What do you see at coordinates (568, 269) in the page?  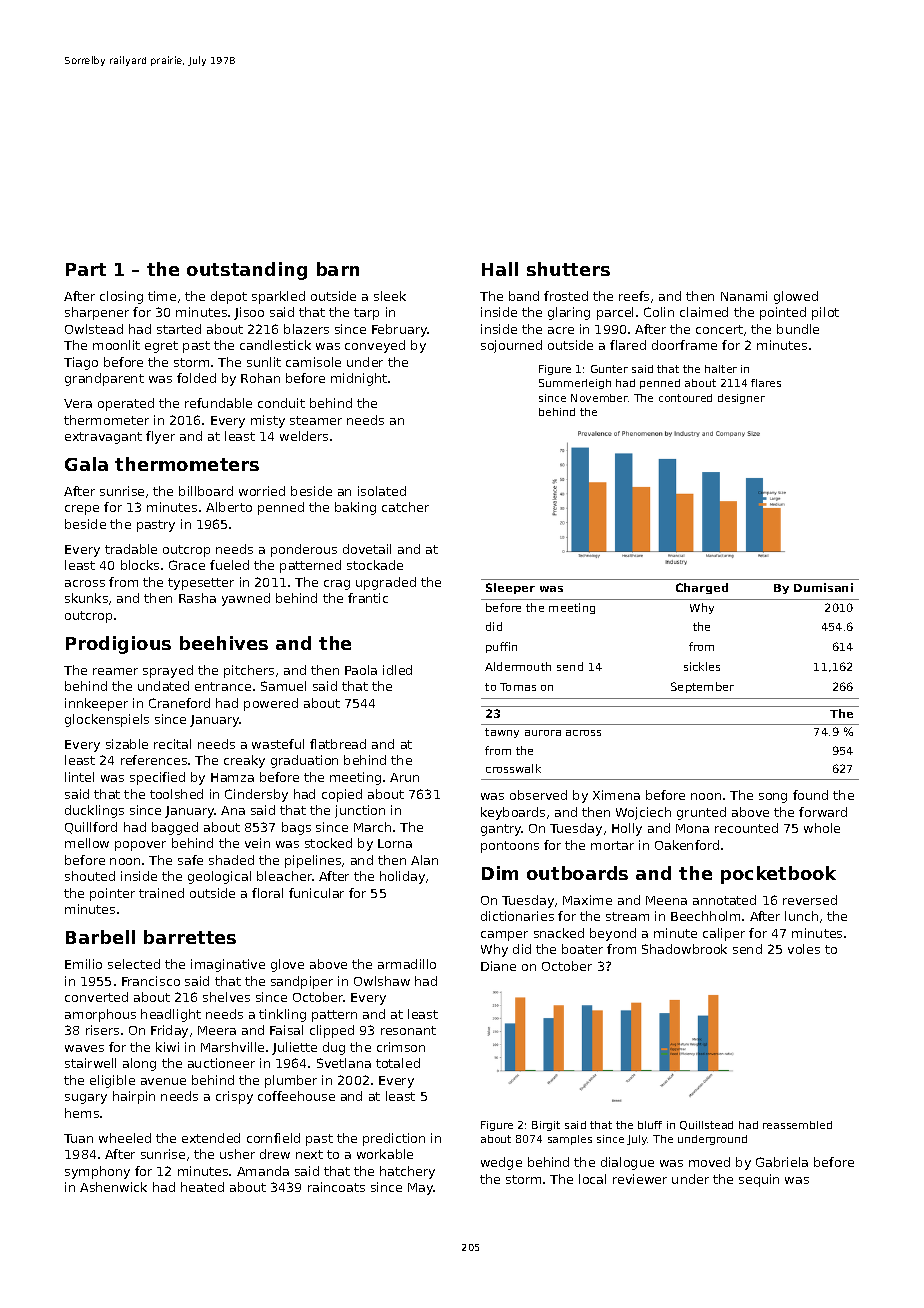 I see `shutters` at bounding box center [568, 269].
